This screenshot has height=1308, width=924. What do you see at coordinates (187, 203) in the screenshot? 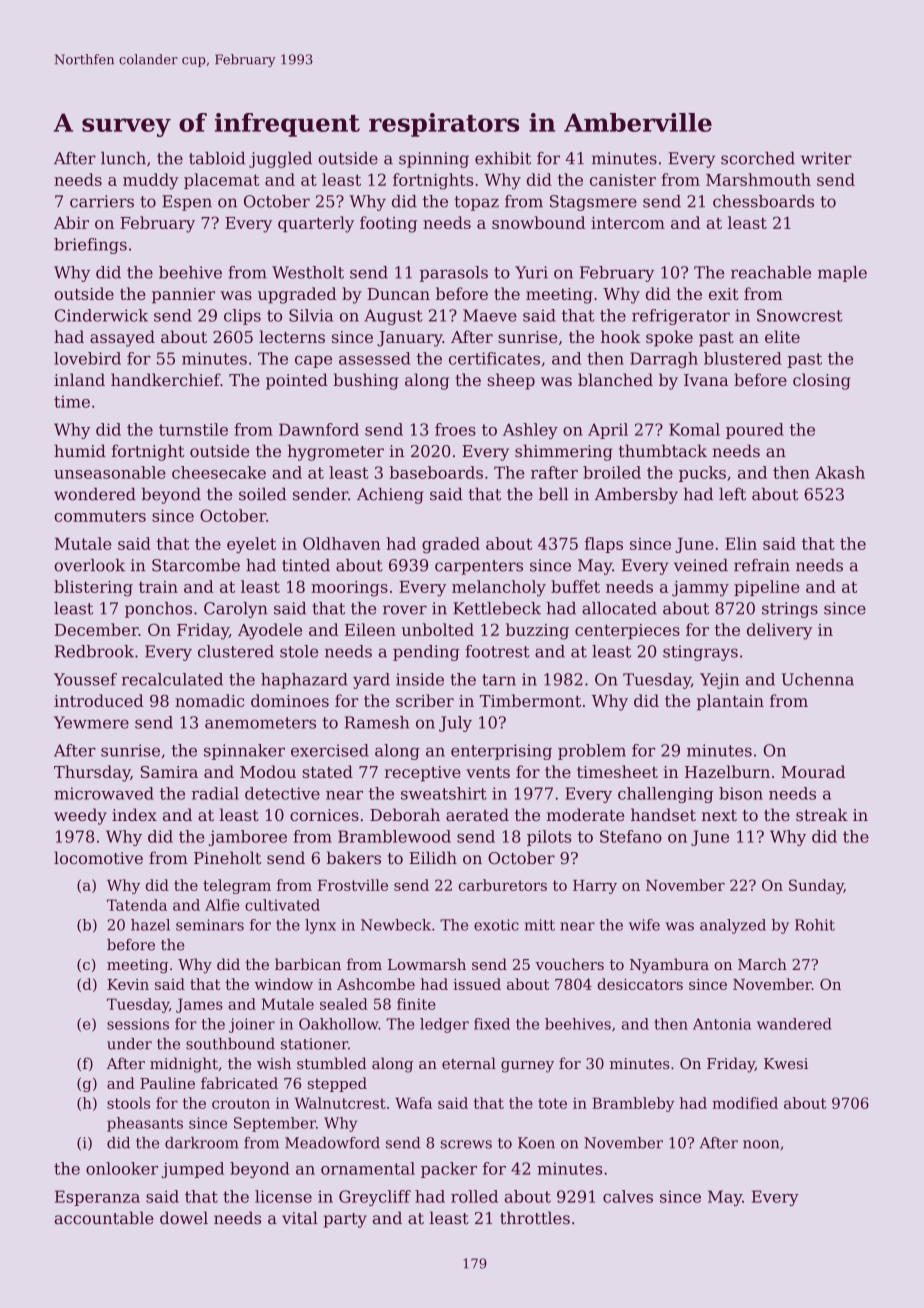
I see `Espen` at bounding box center [187, 203].
